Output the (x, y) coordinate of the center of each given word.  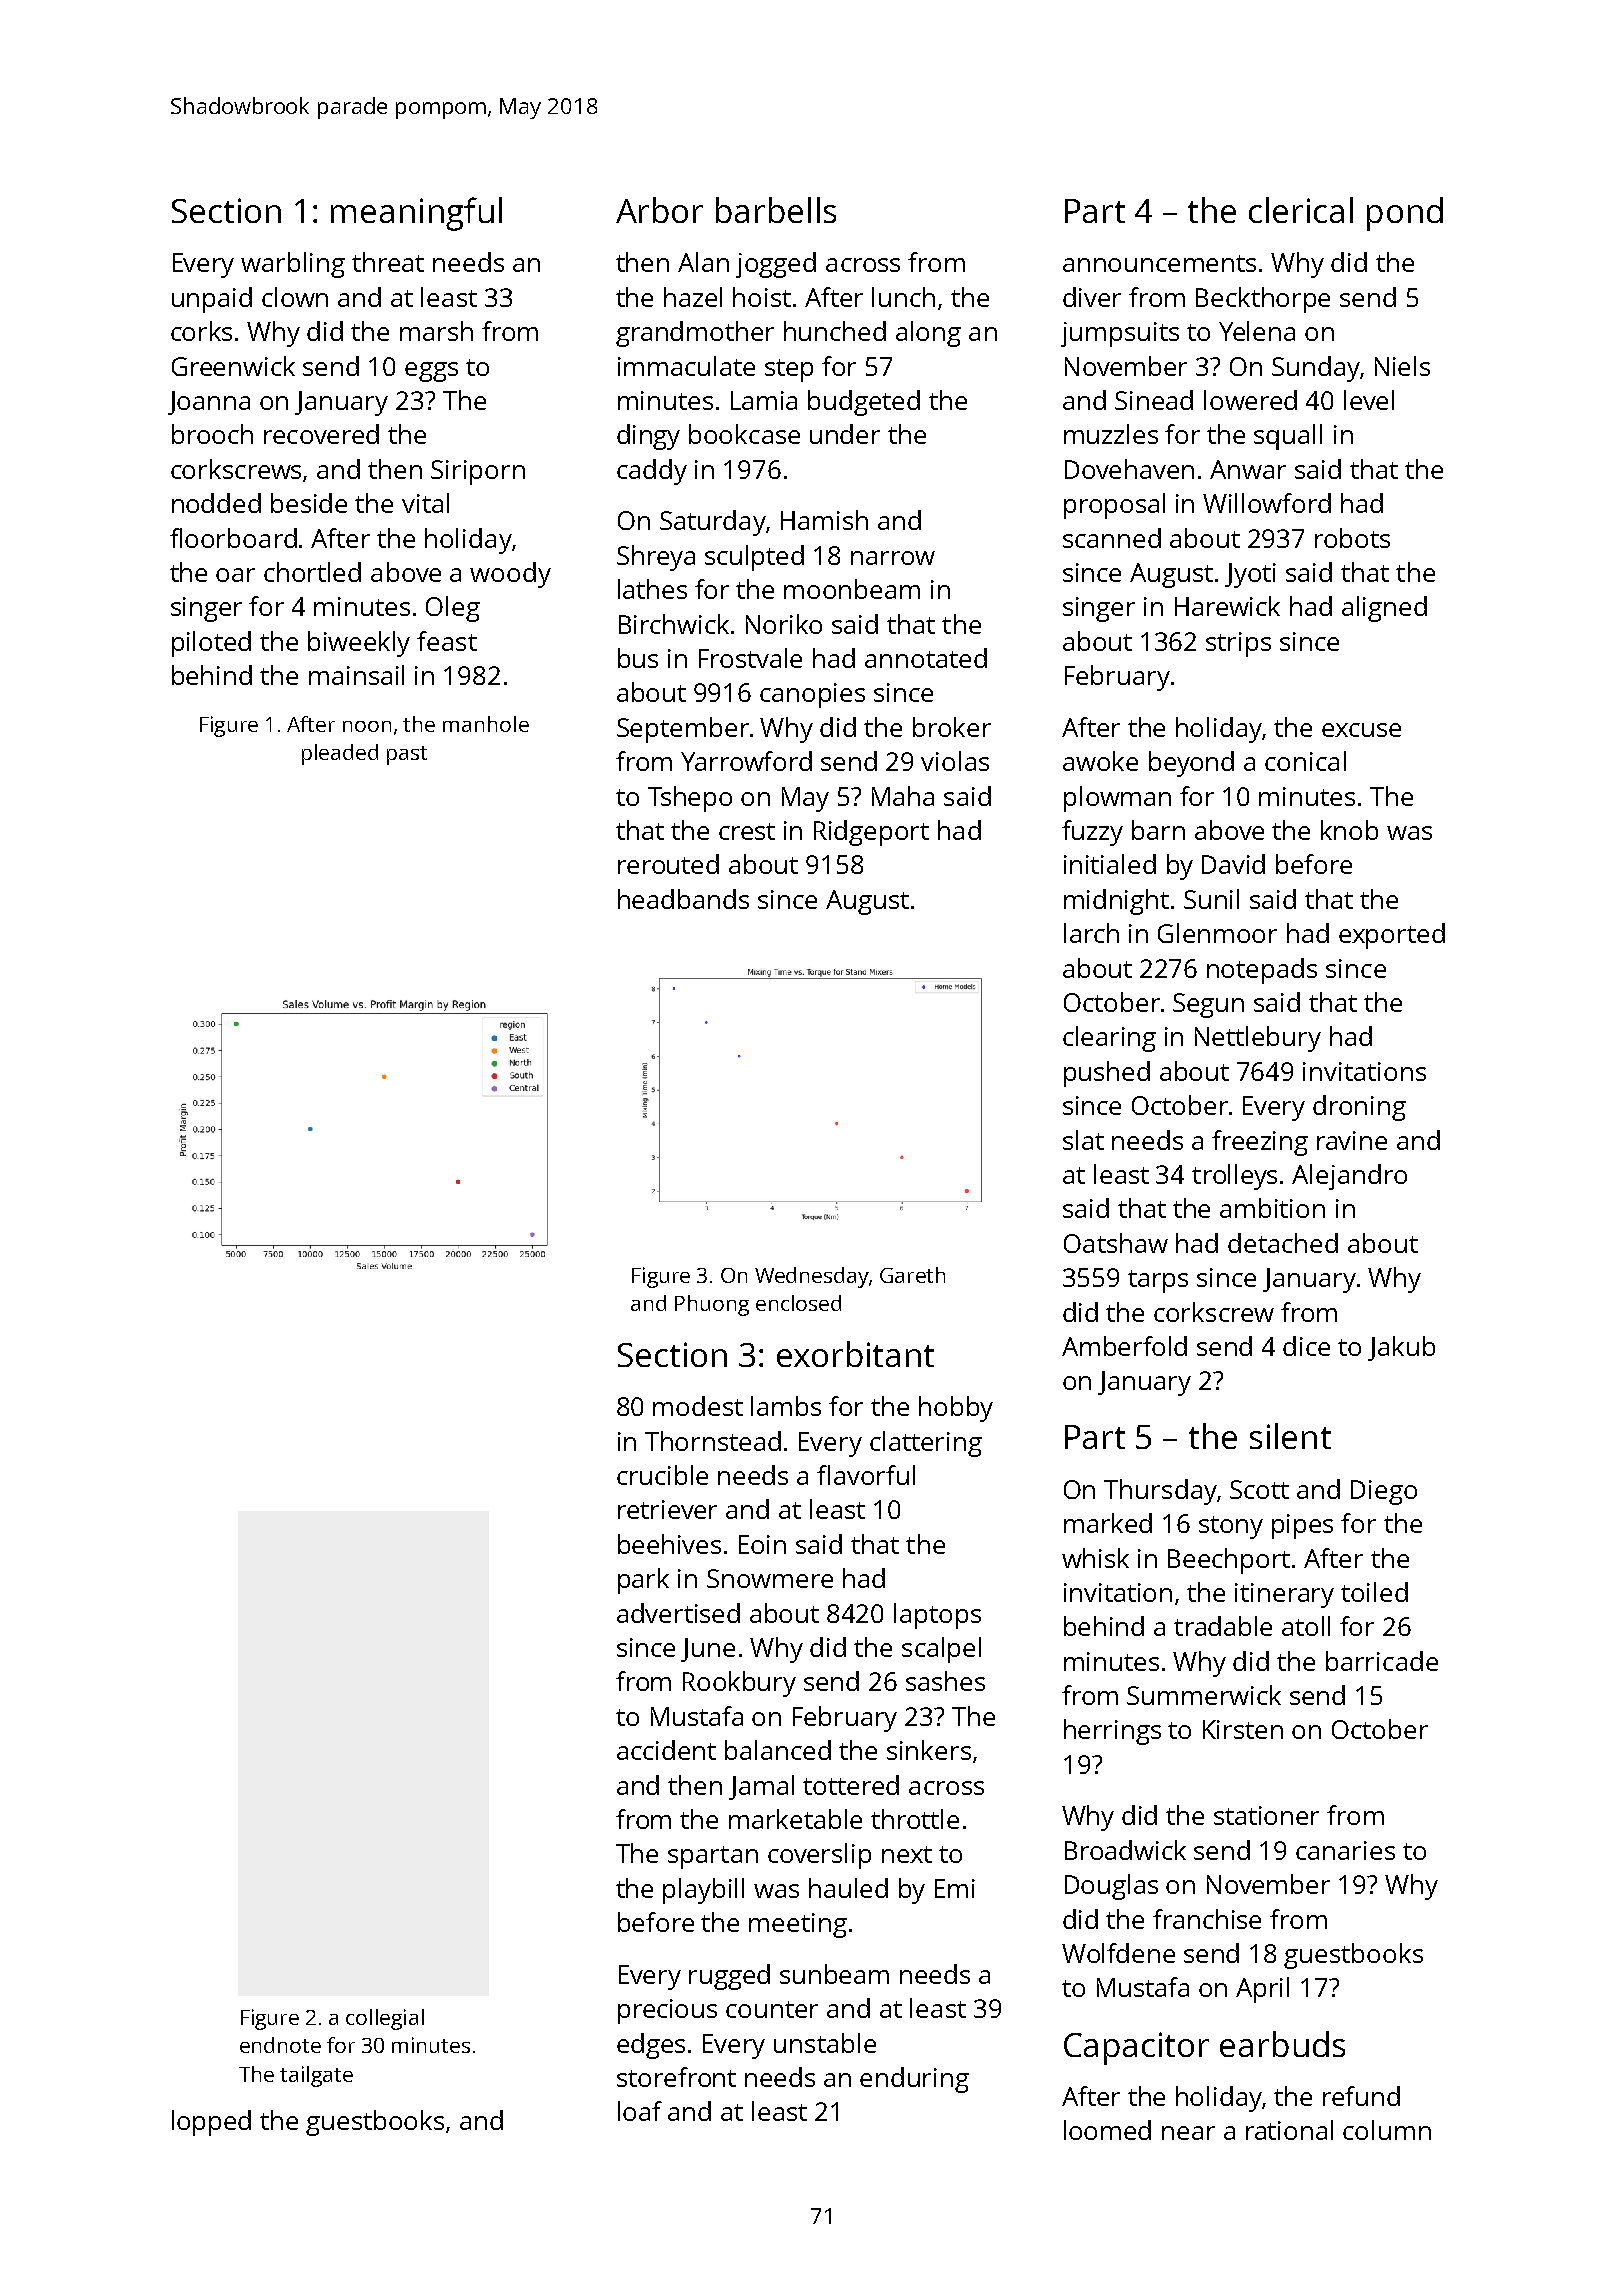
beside (309, 503)
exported (1392, 936)
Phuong (712, 1305)
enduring (914, 2080)
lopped (211, 2123)
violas (955, 761)
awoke (1100, 761)
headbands (683, 899)
